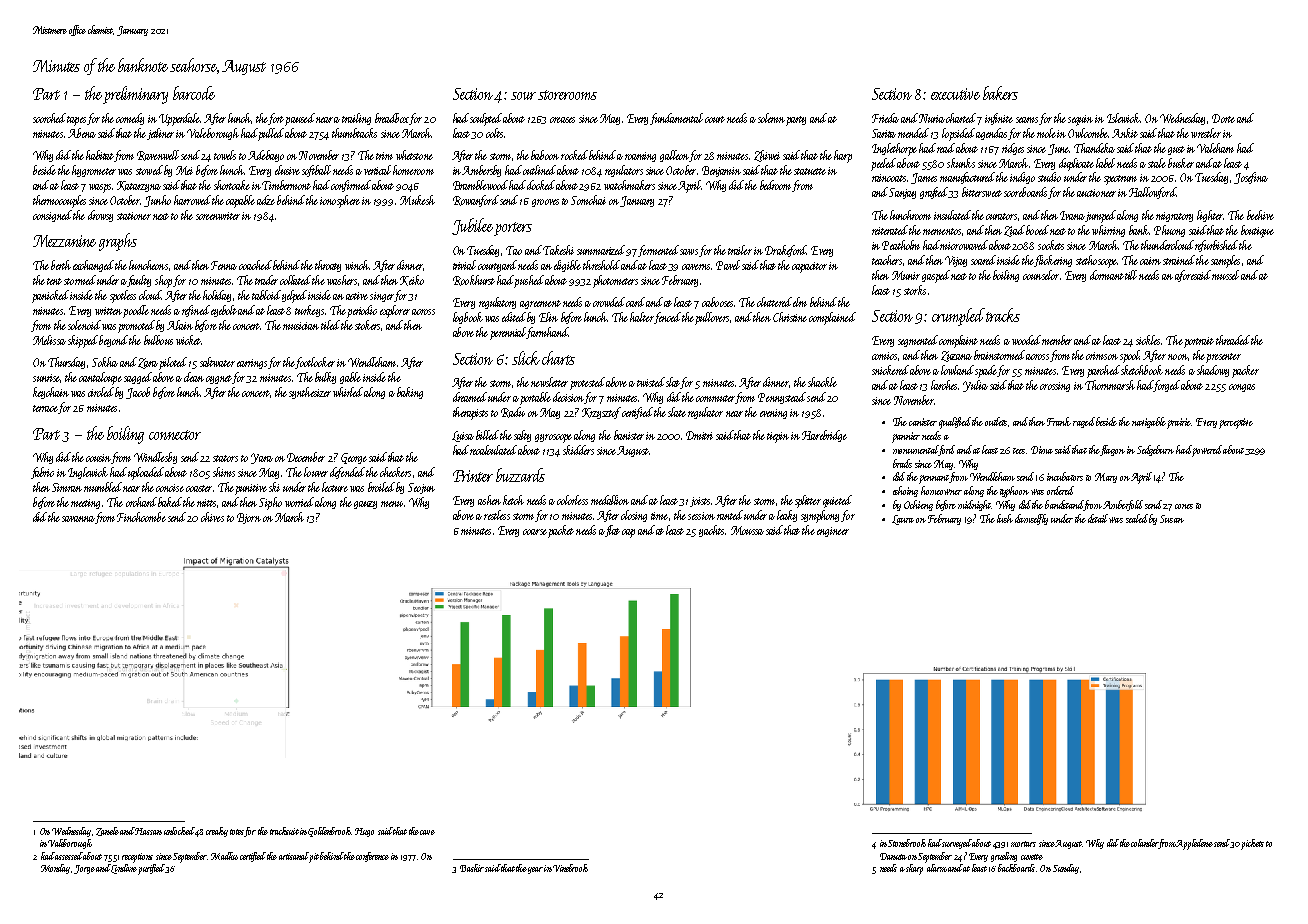  I want to click on Hugo, so click(364, 832).
